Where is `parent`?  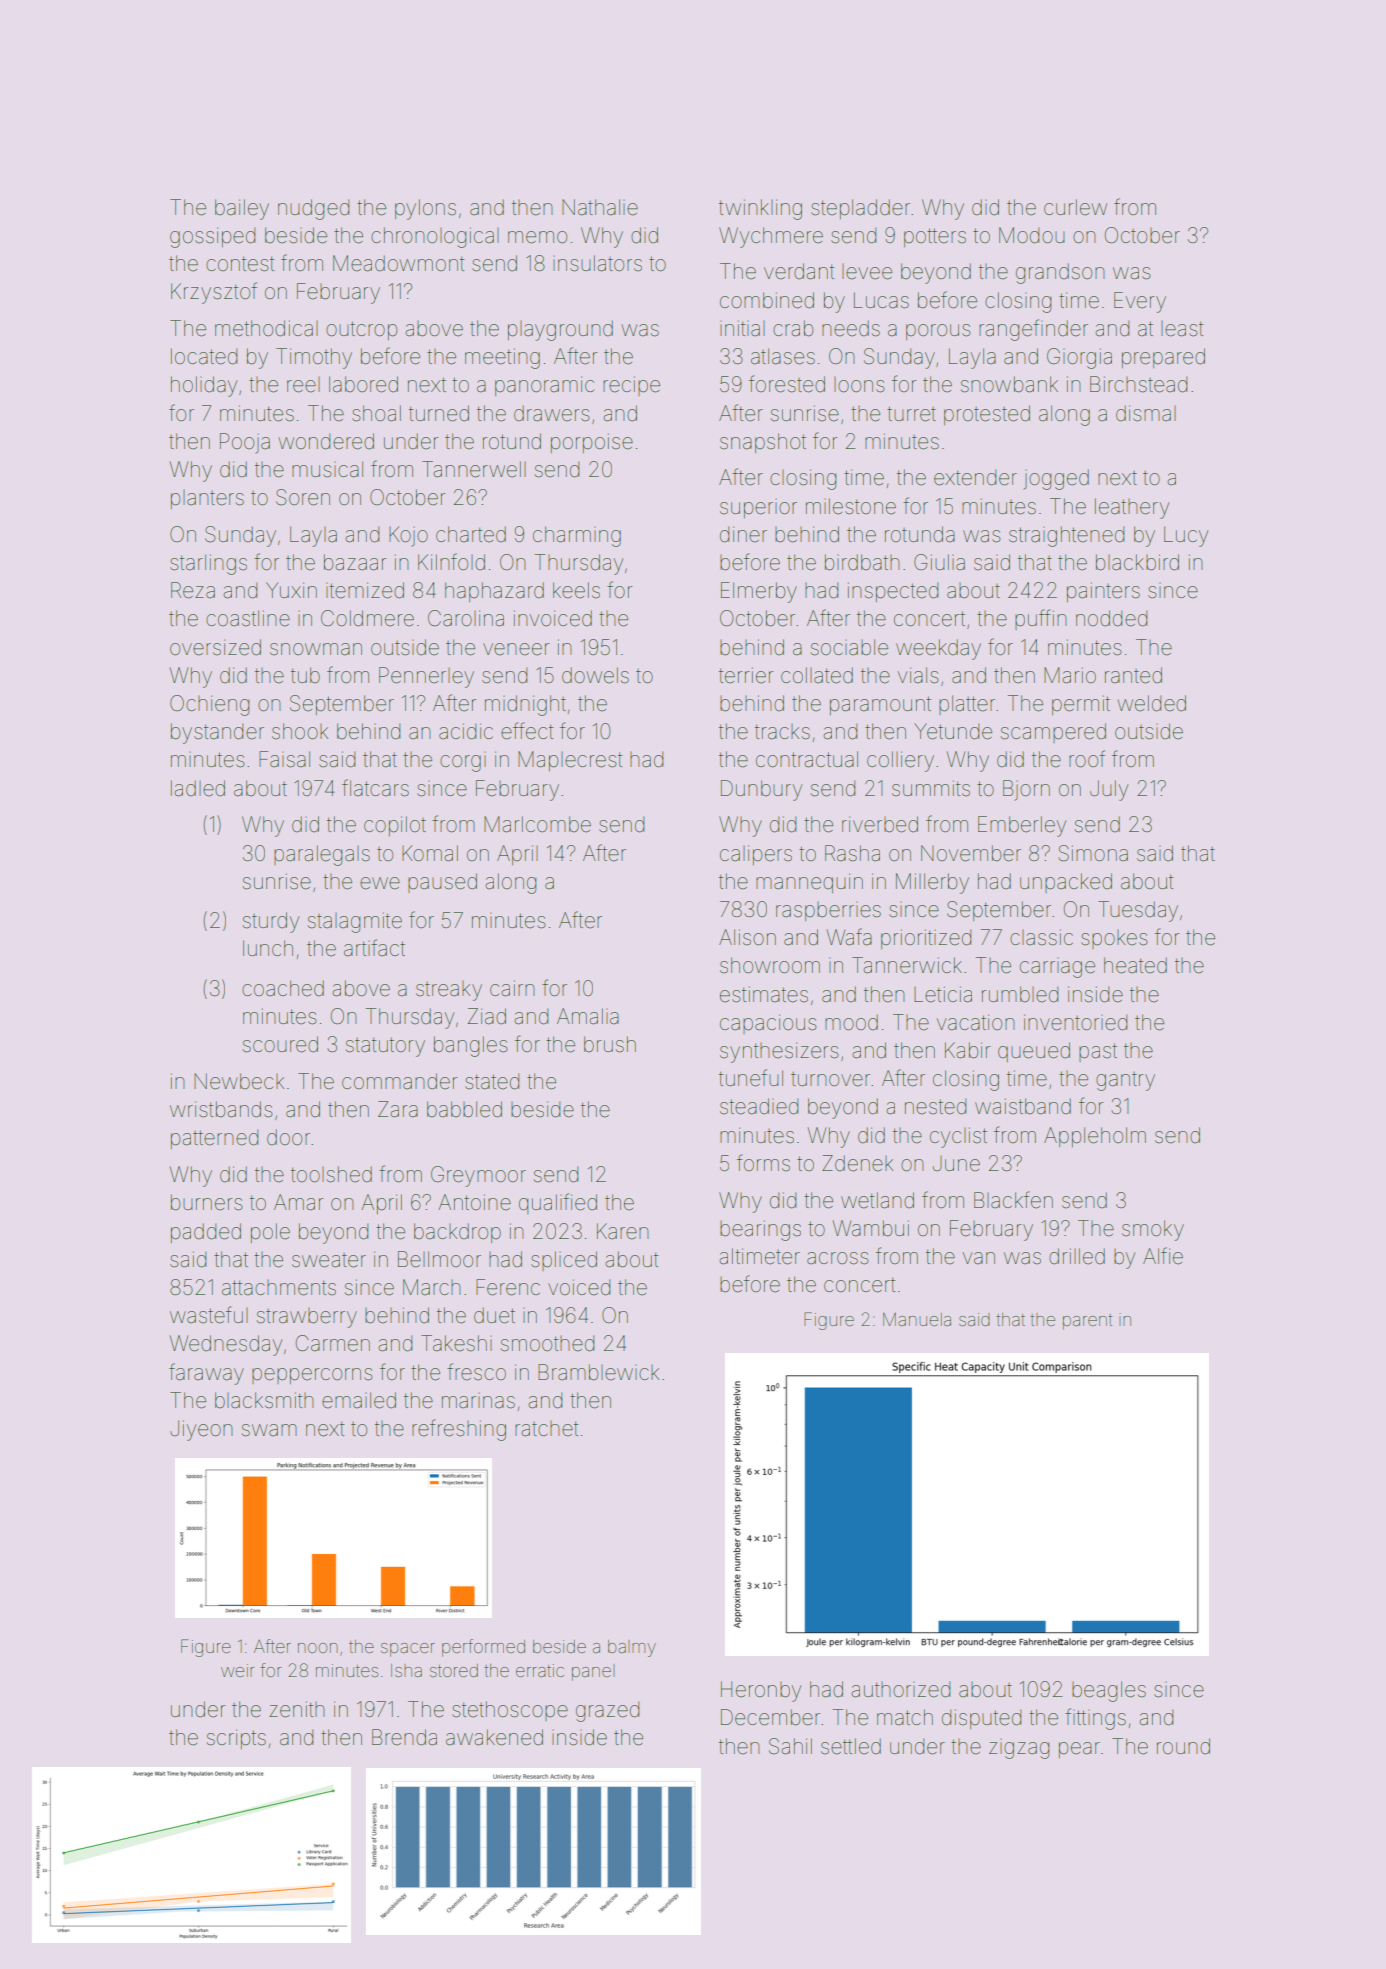
parent is located at coordinates (1087, 1322).
